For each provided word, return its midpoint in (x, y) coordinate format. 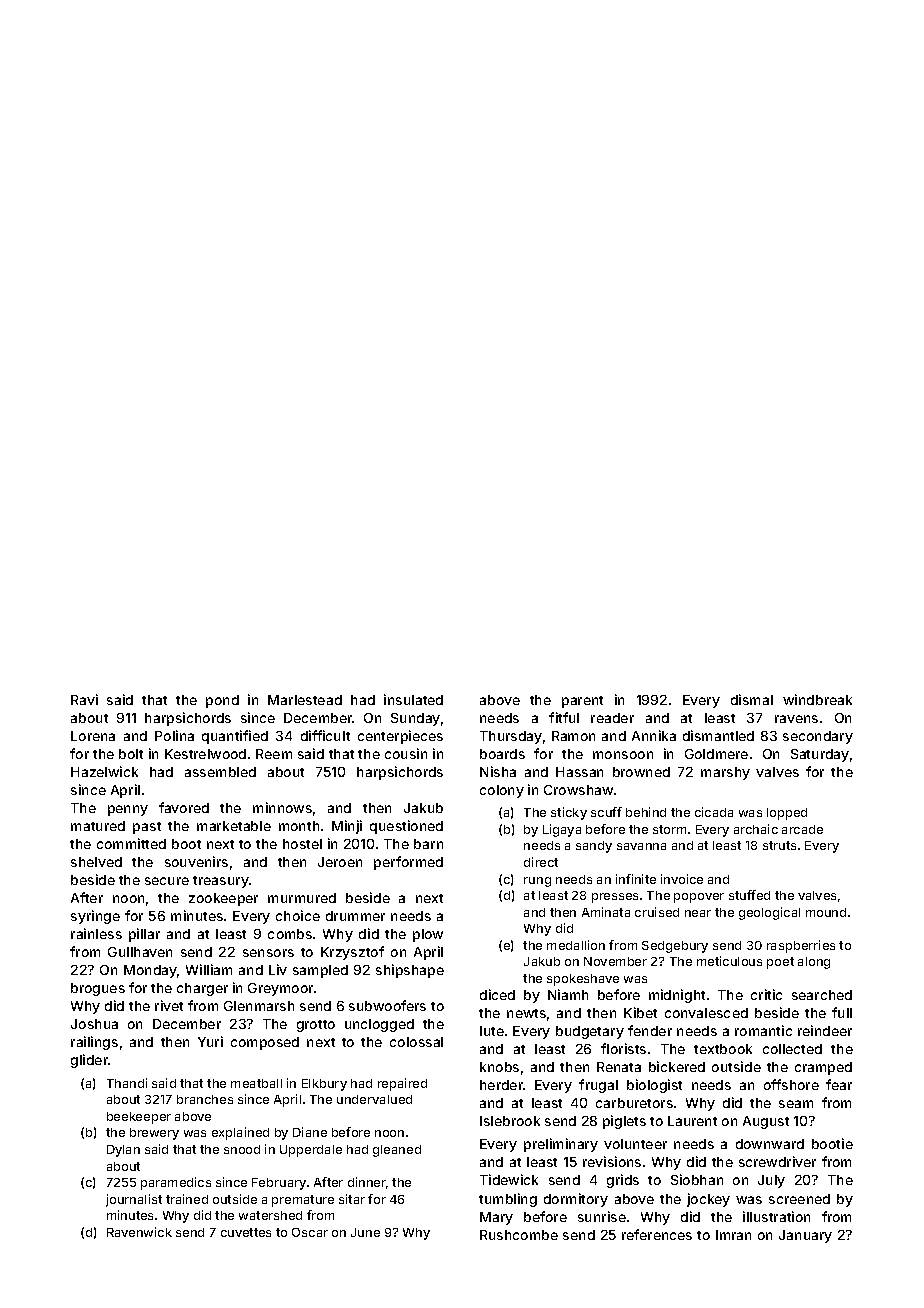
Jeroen (340, 862)
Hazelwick (104, 771)
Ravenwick (139, 1232)
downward (770, 1144)
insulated (413, 699)
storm (669, 829)
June (365, 1232)
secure (167, 881)
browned (641, 772)
